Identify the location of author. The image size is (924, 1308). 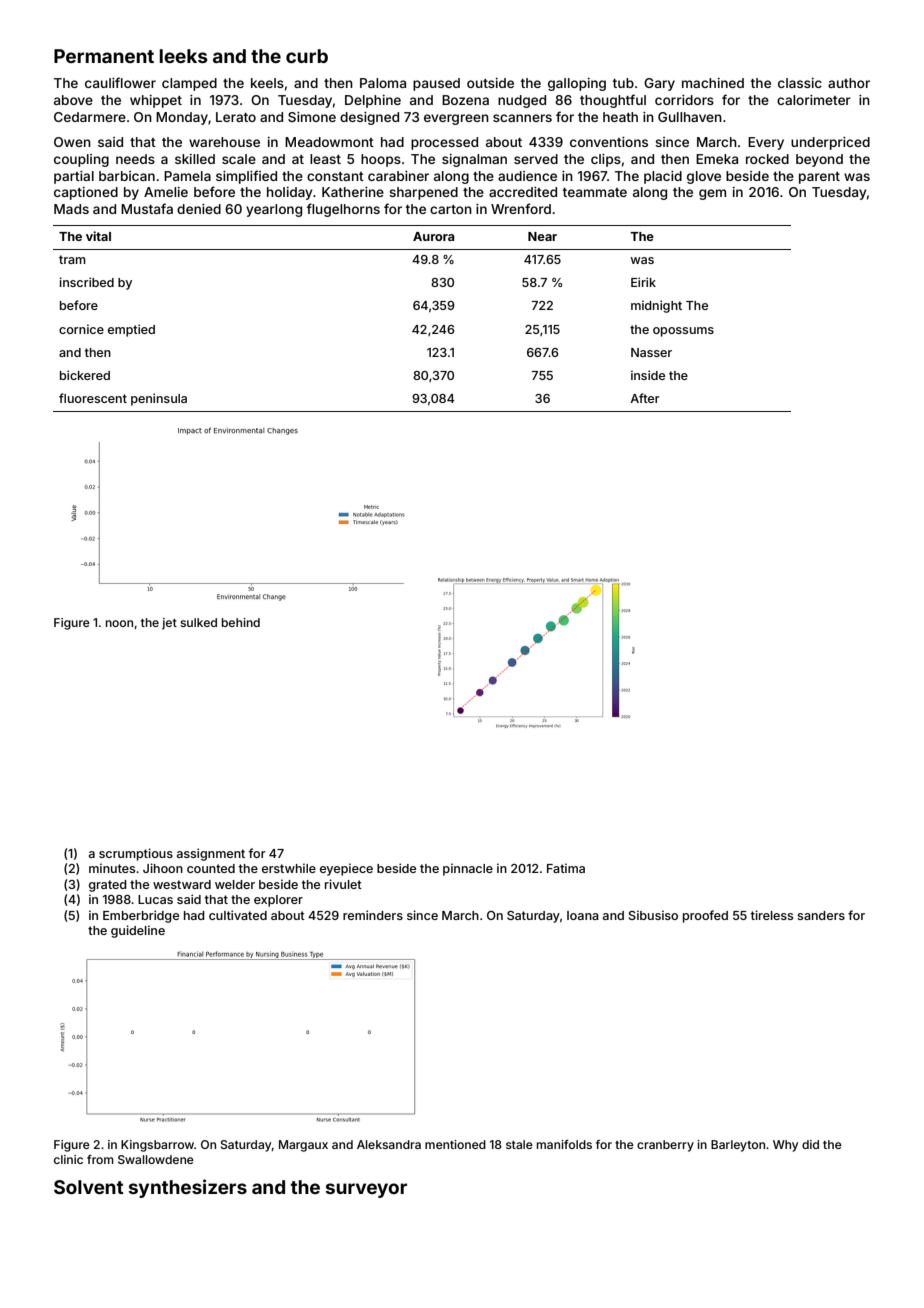
(849, 83).
